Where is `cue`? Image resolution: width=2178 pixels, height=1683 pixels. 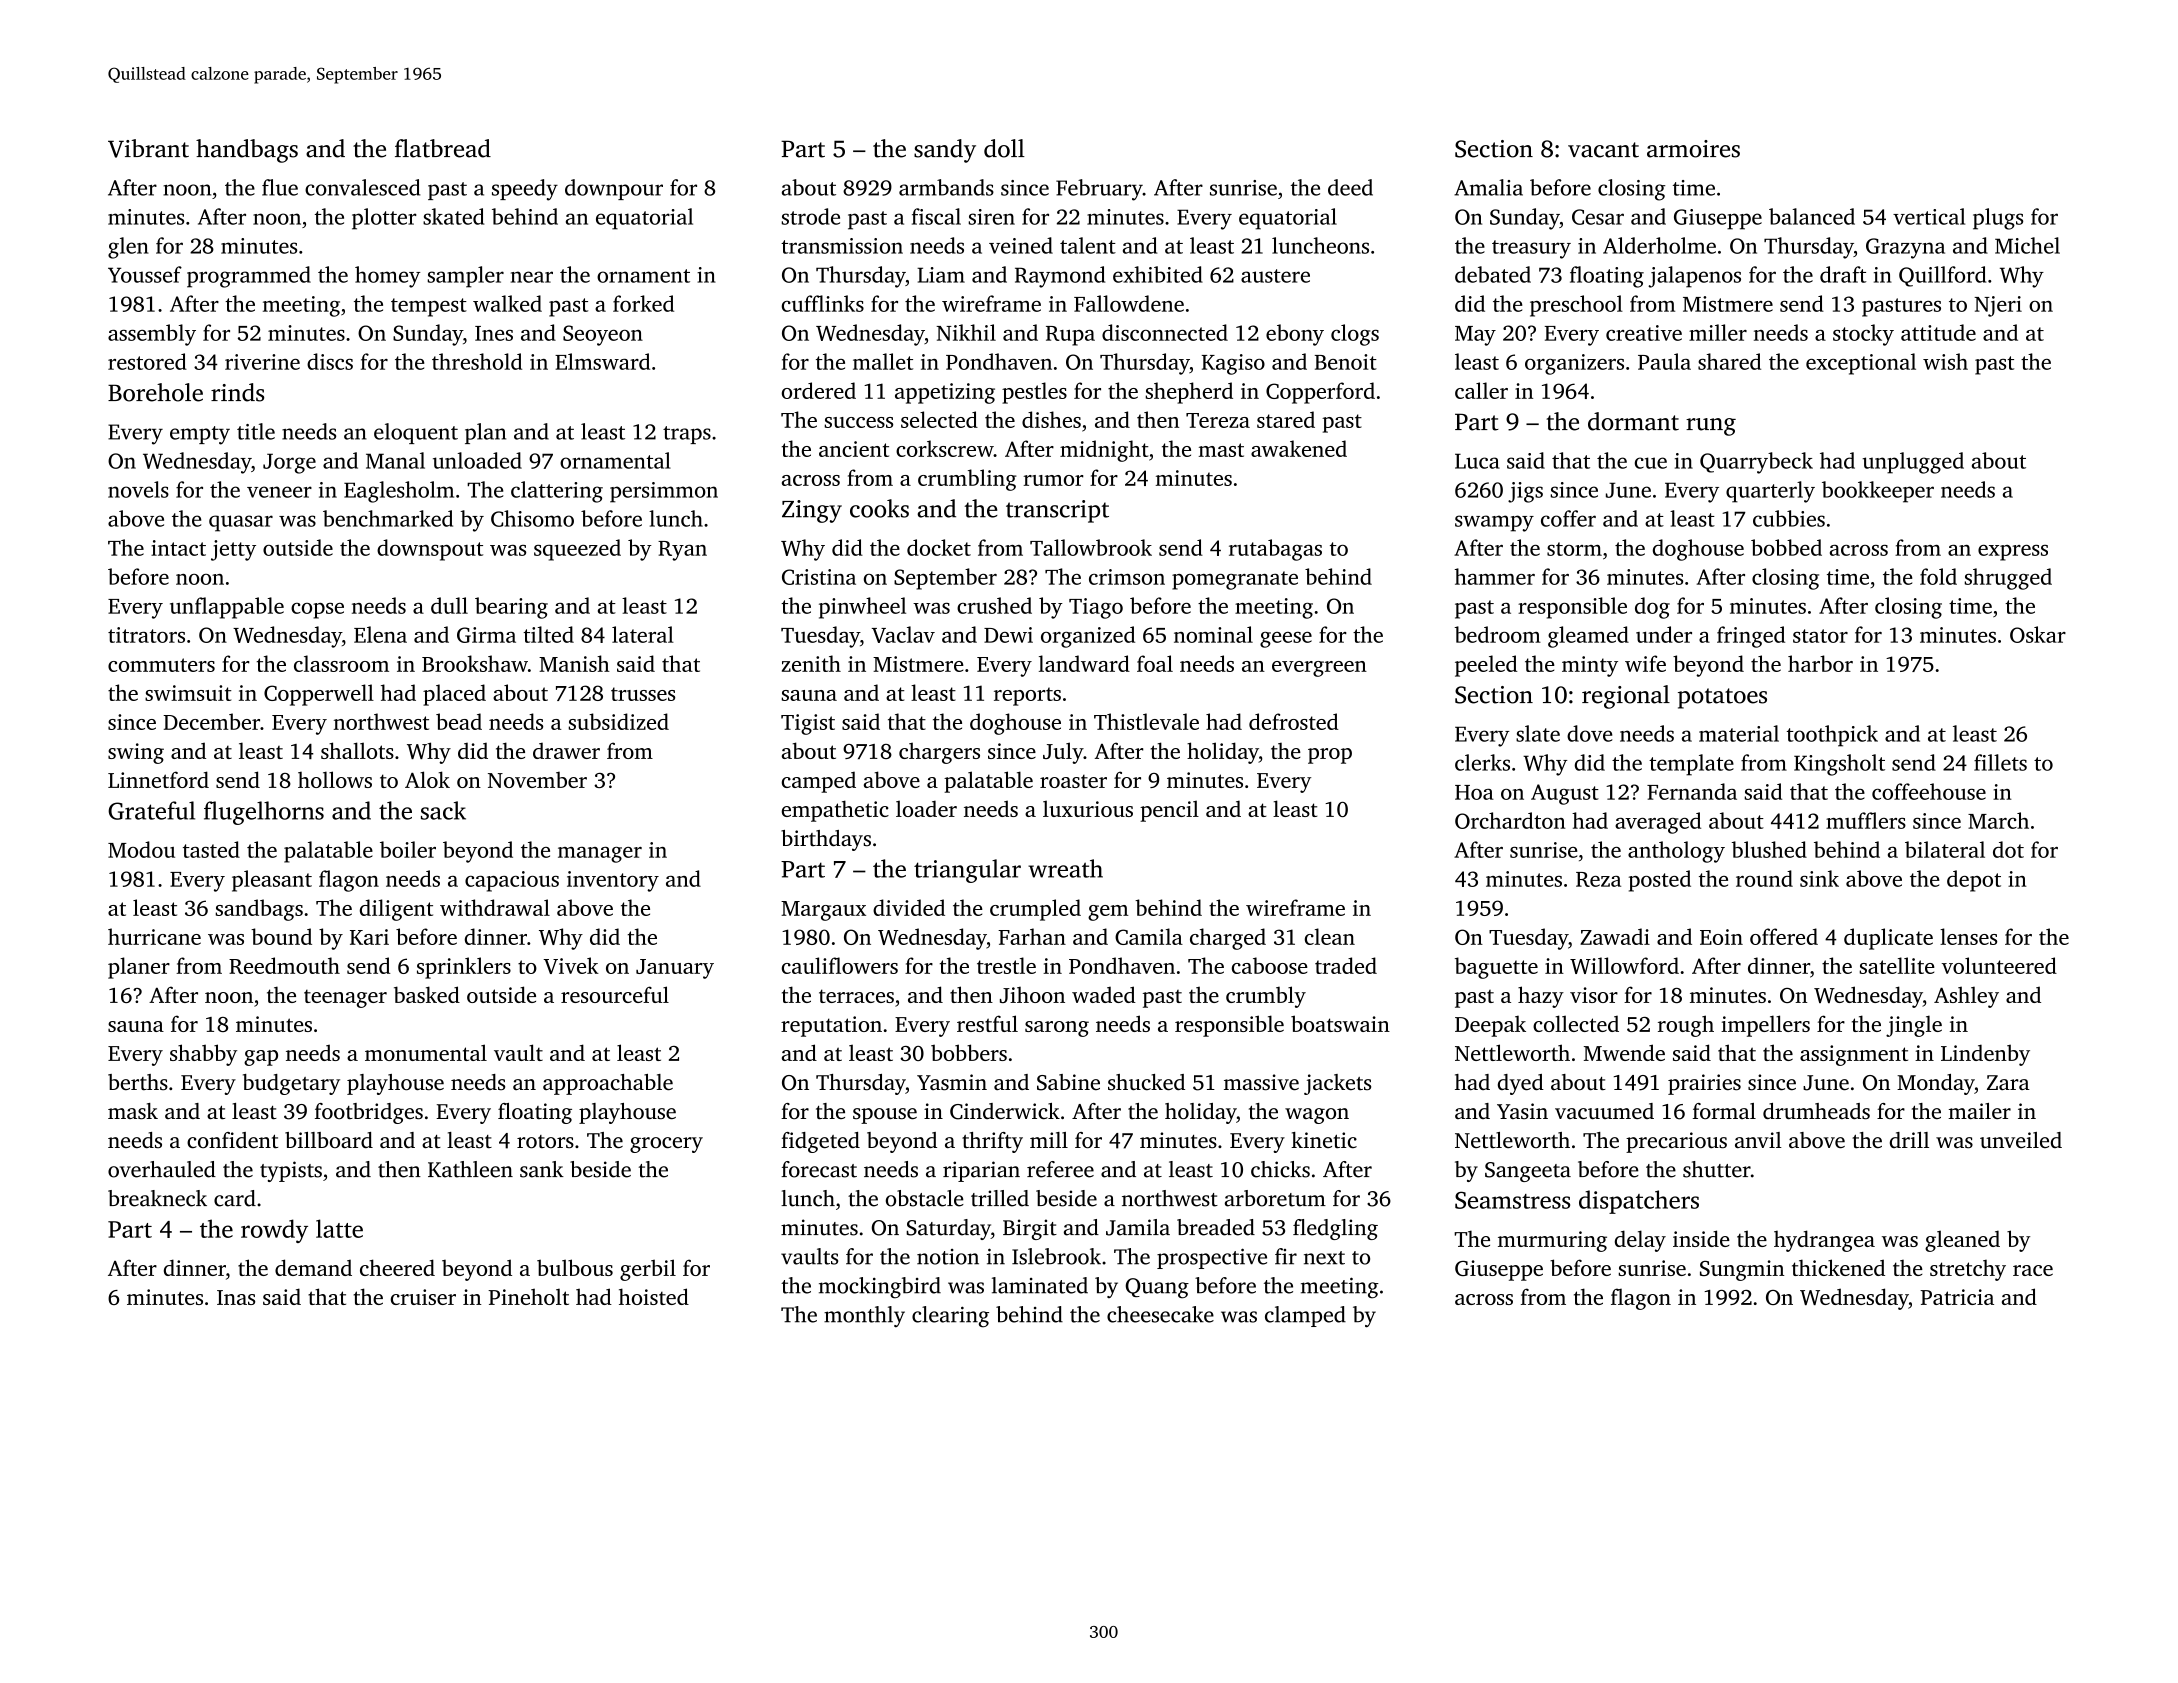
cue is located at coordinates (1651, 463).
